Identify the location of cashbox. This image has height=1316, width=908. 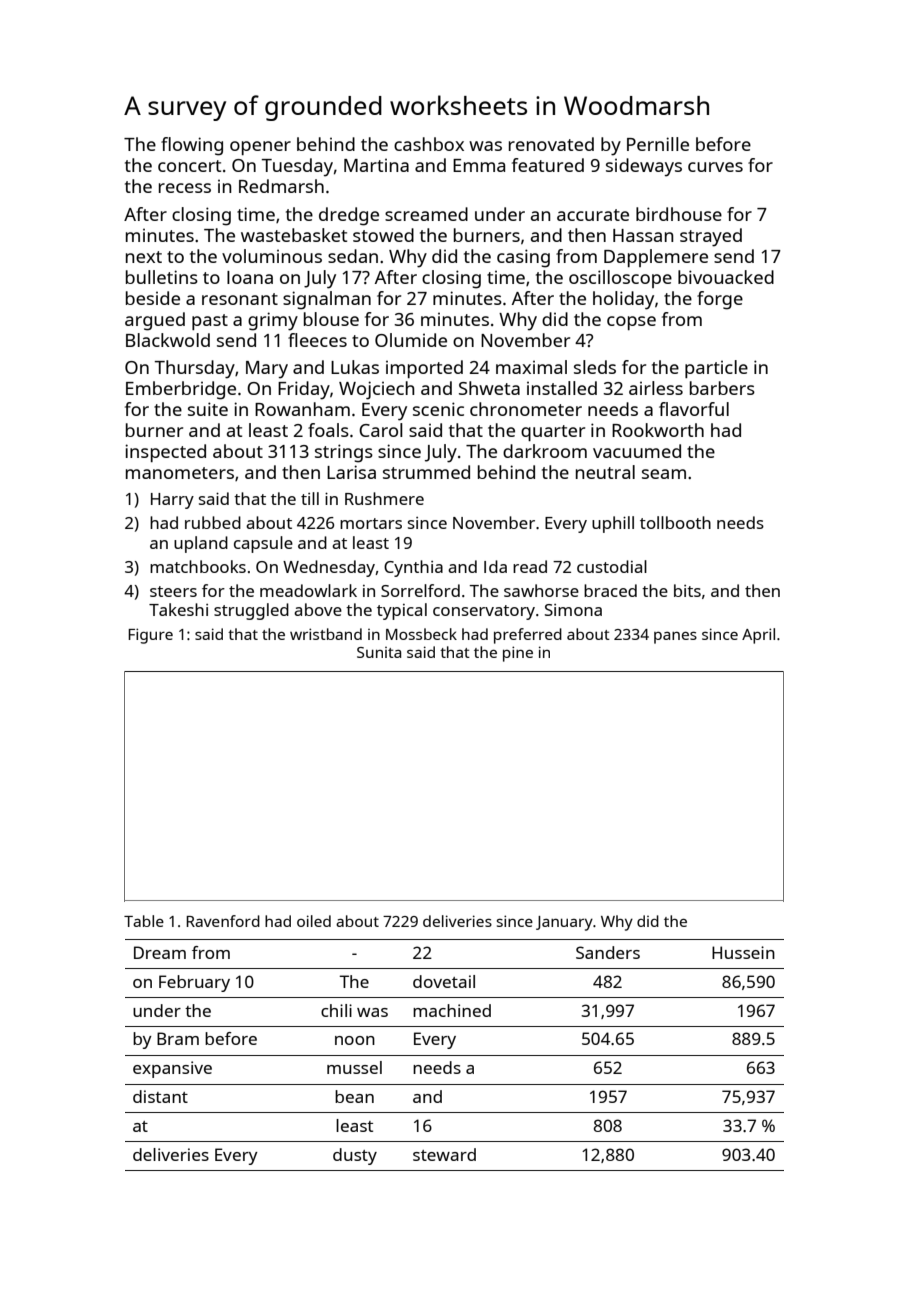
(429, 144).
